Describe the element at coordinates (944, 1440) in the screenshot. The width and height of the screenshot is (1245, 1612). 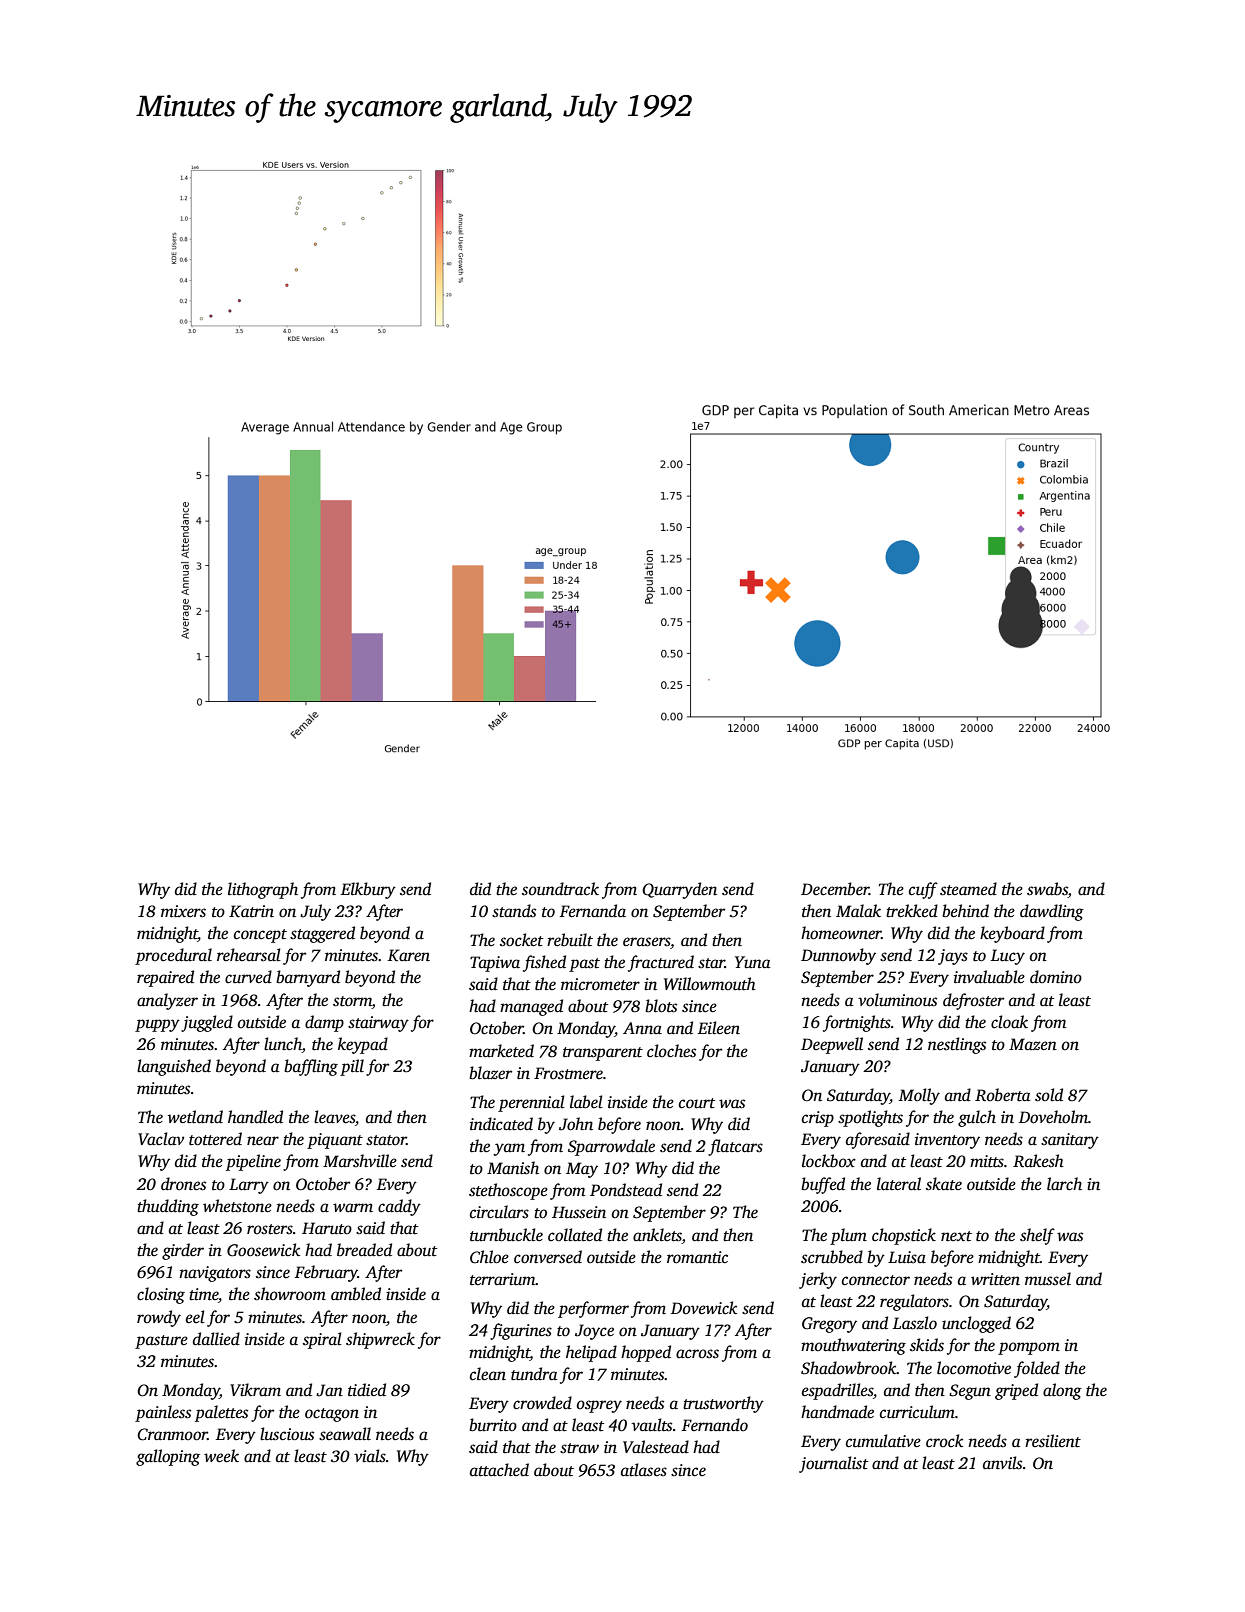
I see `crock` at that location.
